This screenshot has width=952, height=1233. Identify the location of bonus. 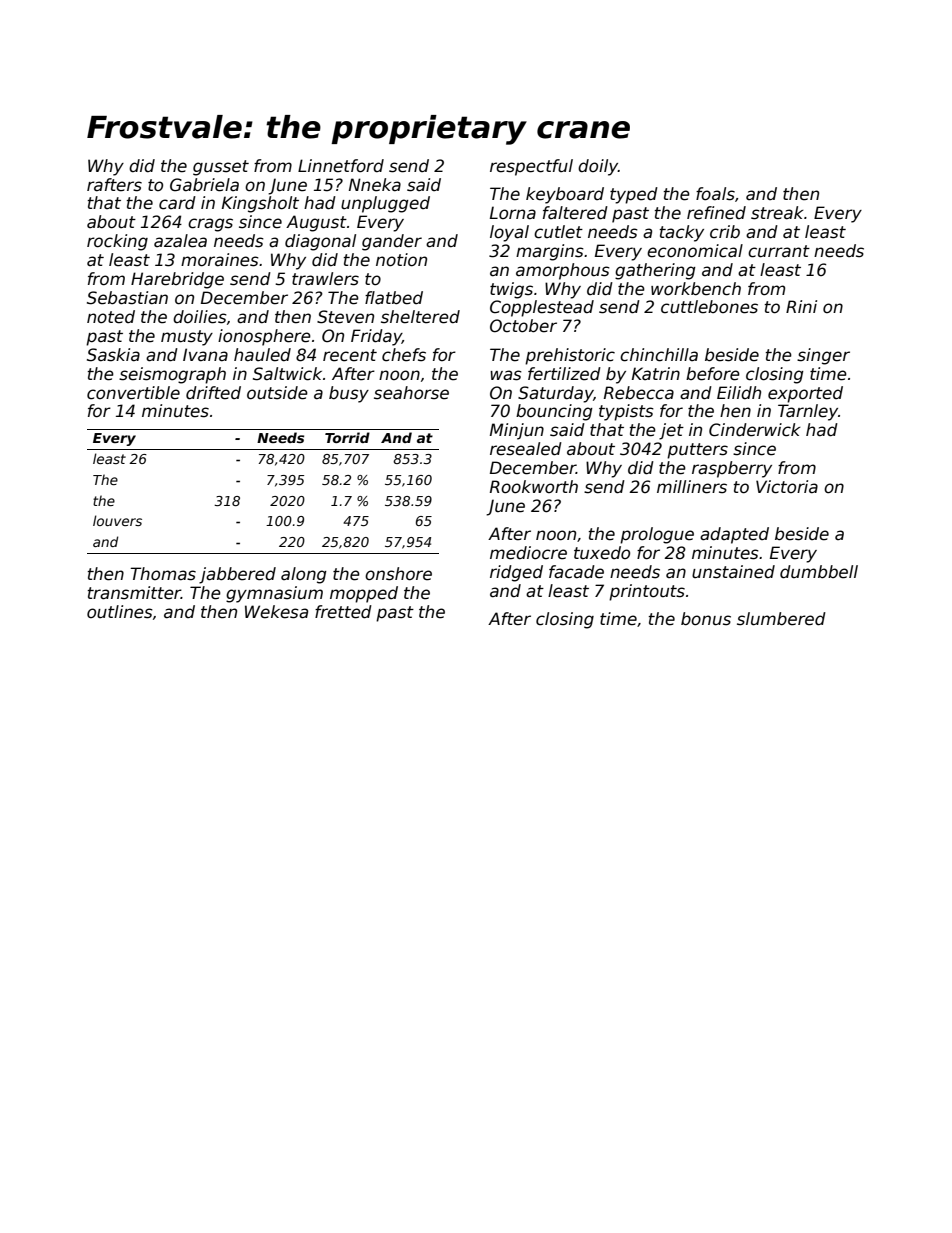
(706, 619).
